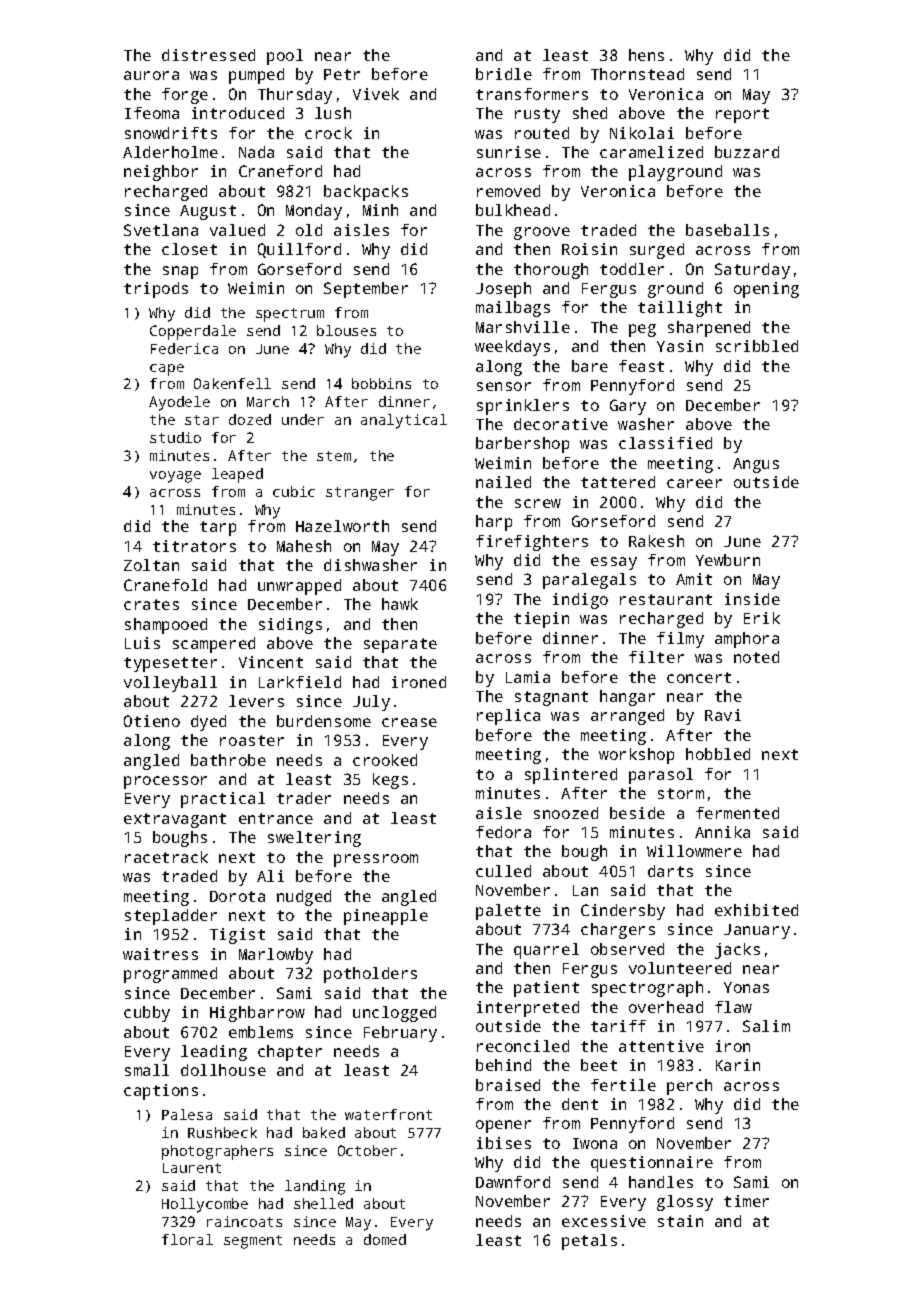 The height and width of the screenshot is (1308, 924). What do you see at coordinates (160, 954) in the screenshot?
I see `waitress` at bounding box center [160, 954].
